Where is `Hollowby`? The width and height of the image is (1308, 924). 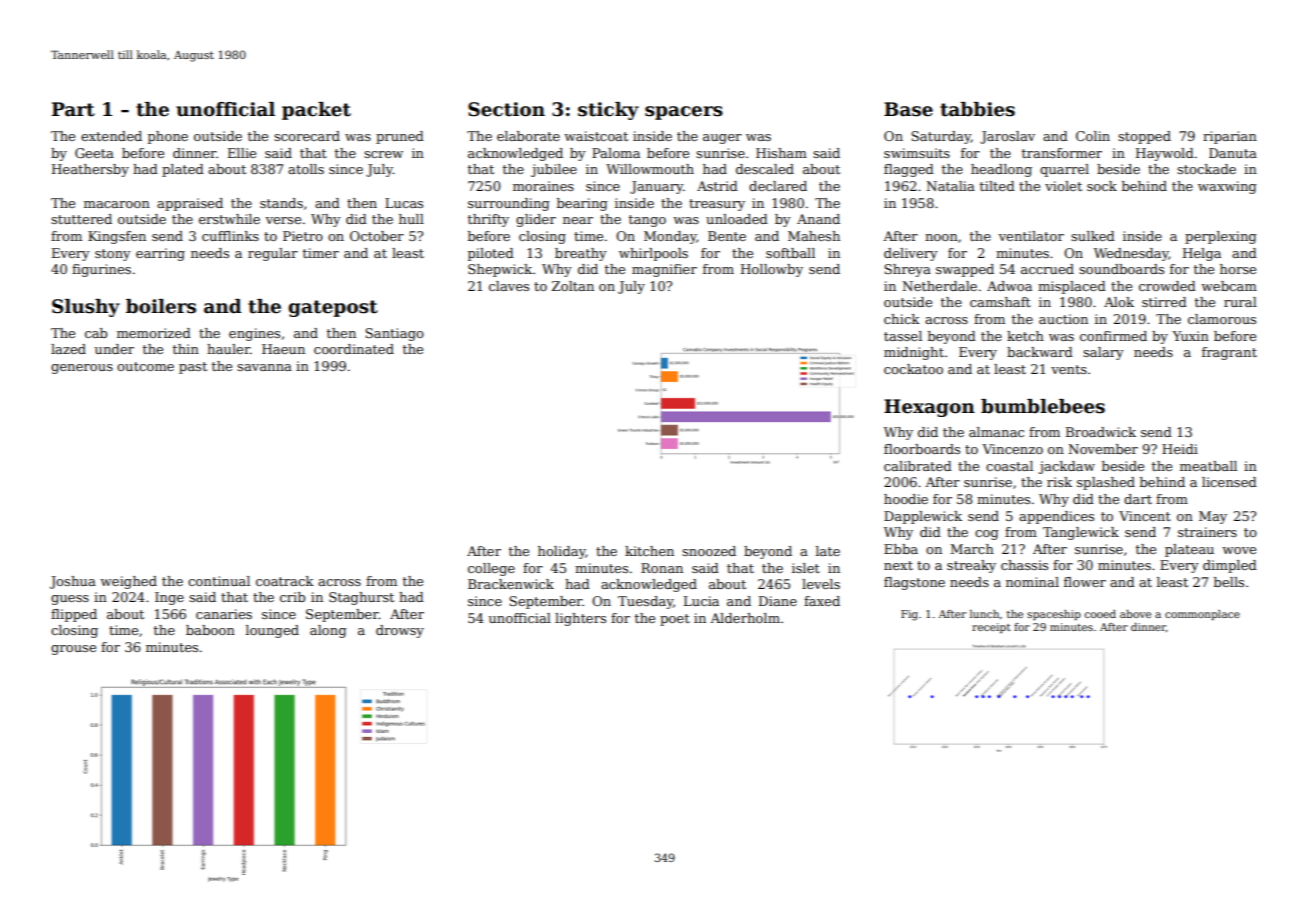 Hollowby is located at coordinates (772, 270).
